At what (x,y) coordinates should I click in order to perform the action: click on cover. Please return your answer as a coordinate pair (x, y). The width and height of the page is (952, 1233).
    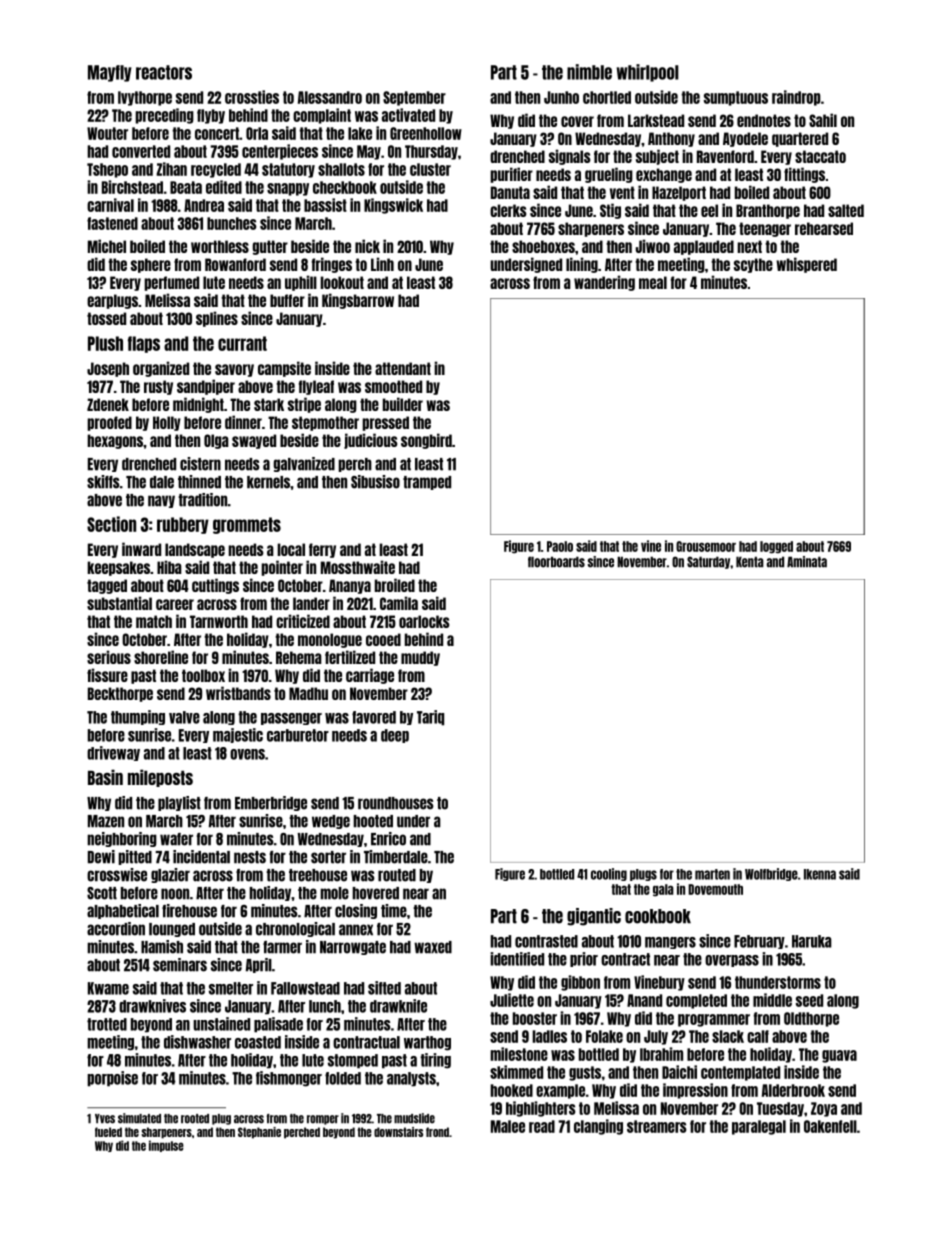
    Looking at the image, I should click on (577, 121).
